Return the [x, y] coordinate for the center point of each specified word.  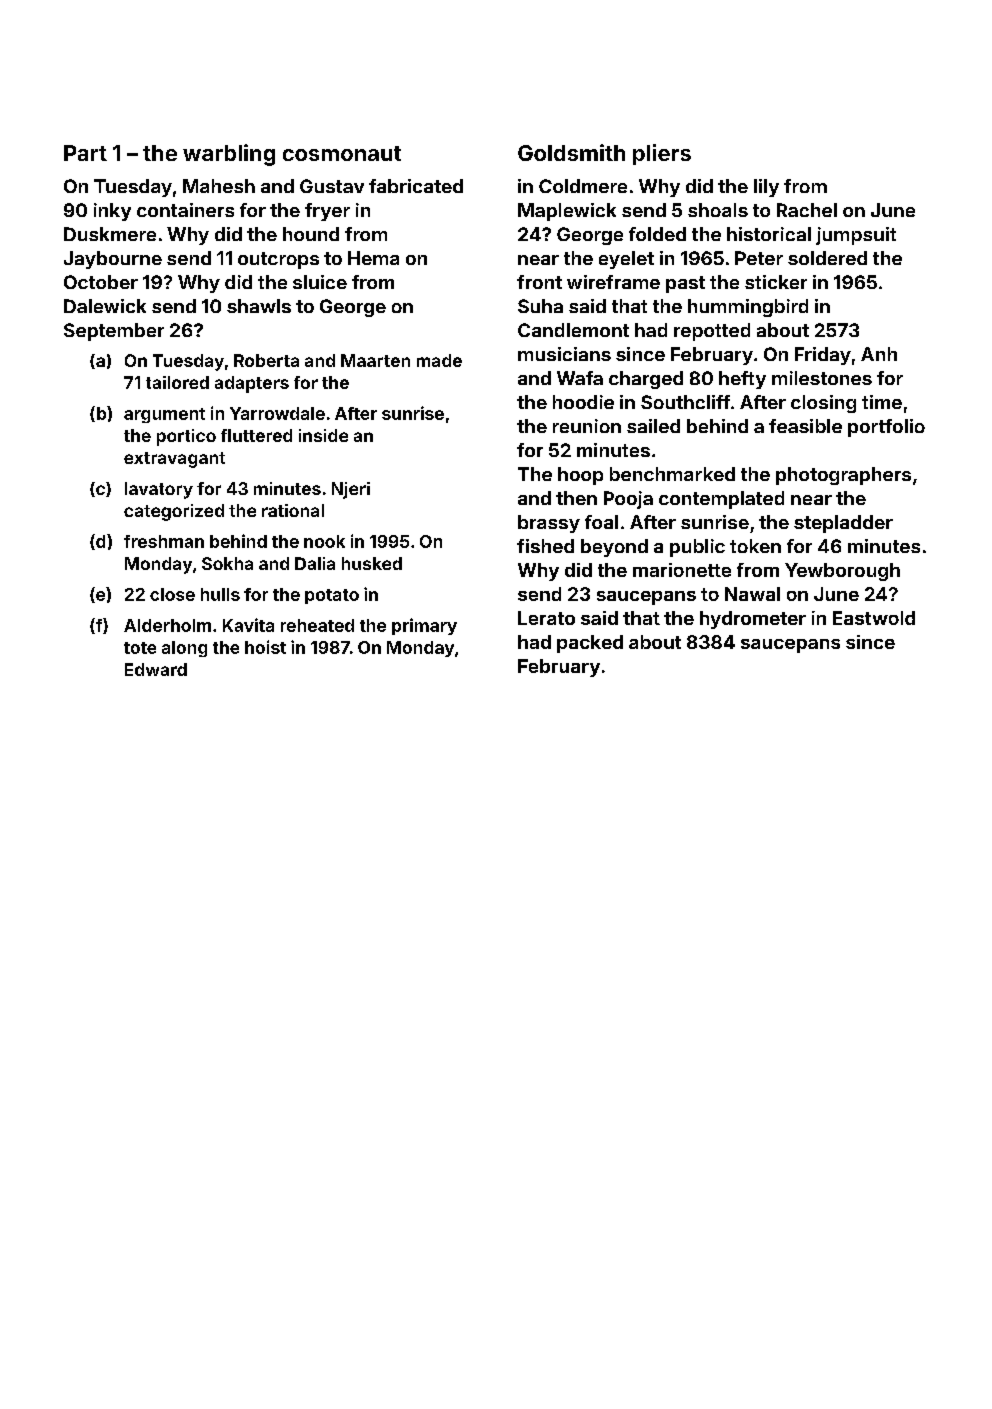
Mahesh [219, 186]
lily [766, 188]
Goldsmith [571, 152]
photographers [843, 476]
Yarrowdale [277, 413]
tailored [177, 382]
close [172, 594]
